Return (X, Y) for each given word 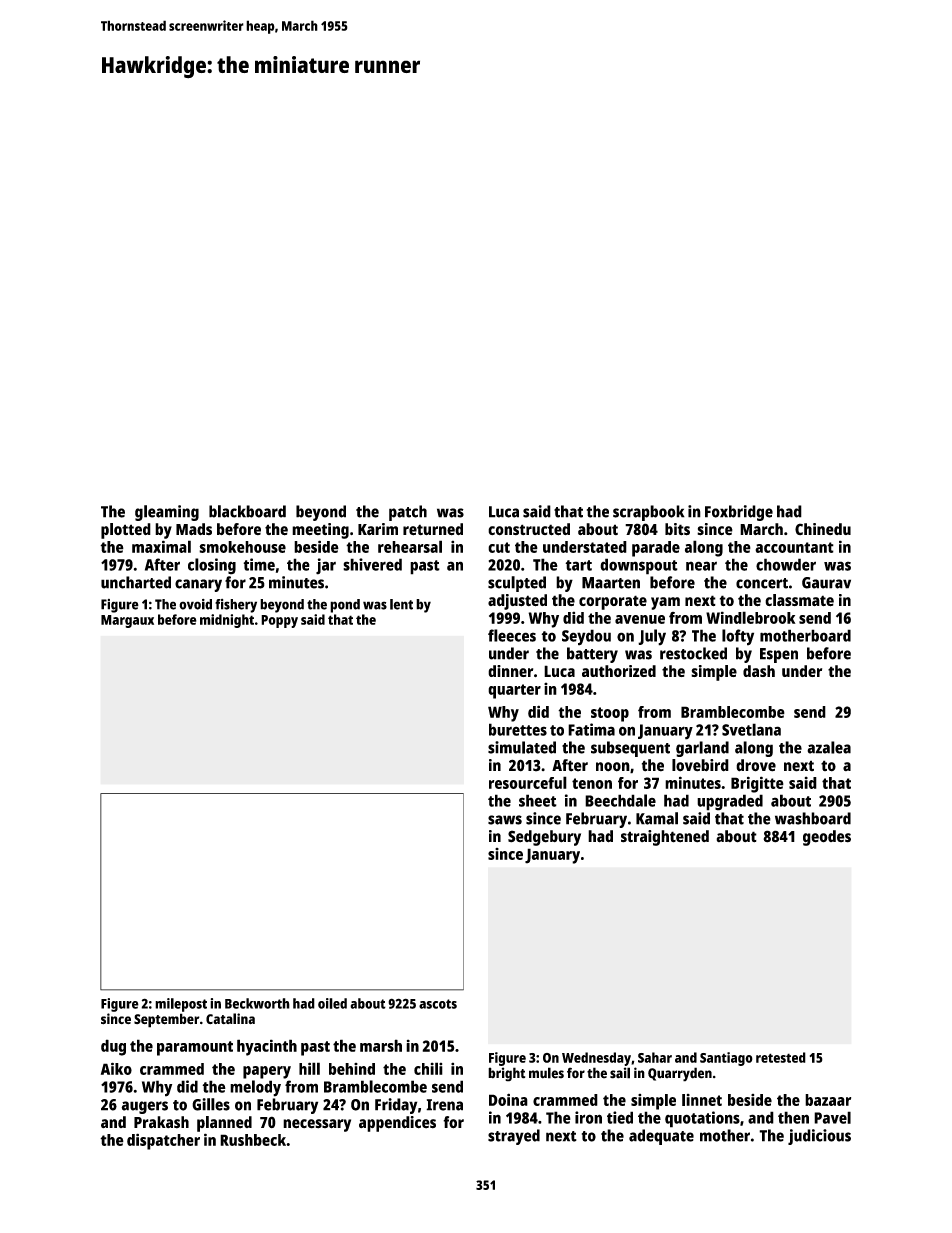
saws (505, 820)
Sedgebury (544, 838)
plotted (126, 531)
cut (499, 547)
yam (665, 603)
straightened (665, 838)
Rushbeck (253, 1140)
